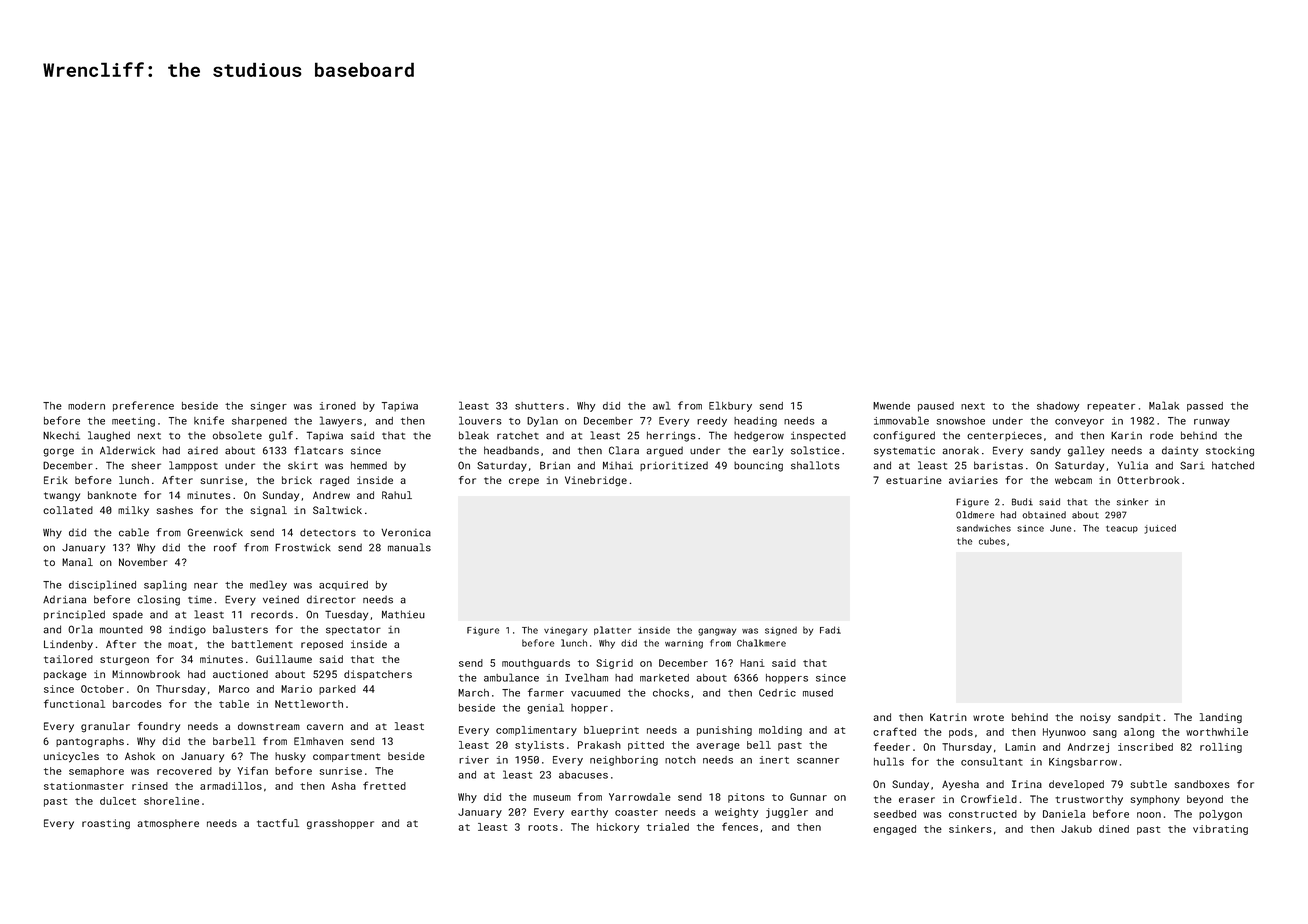 This screenshot has height=924, width=1308. What do you see at coordinates (384, 785) in the screenshot?
I see `fretted` at bounding box center [384, 785].
